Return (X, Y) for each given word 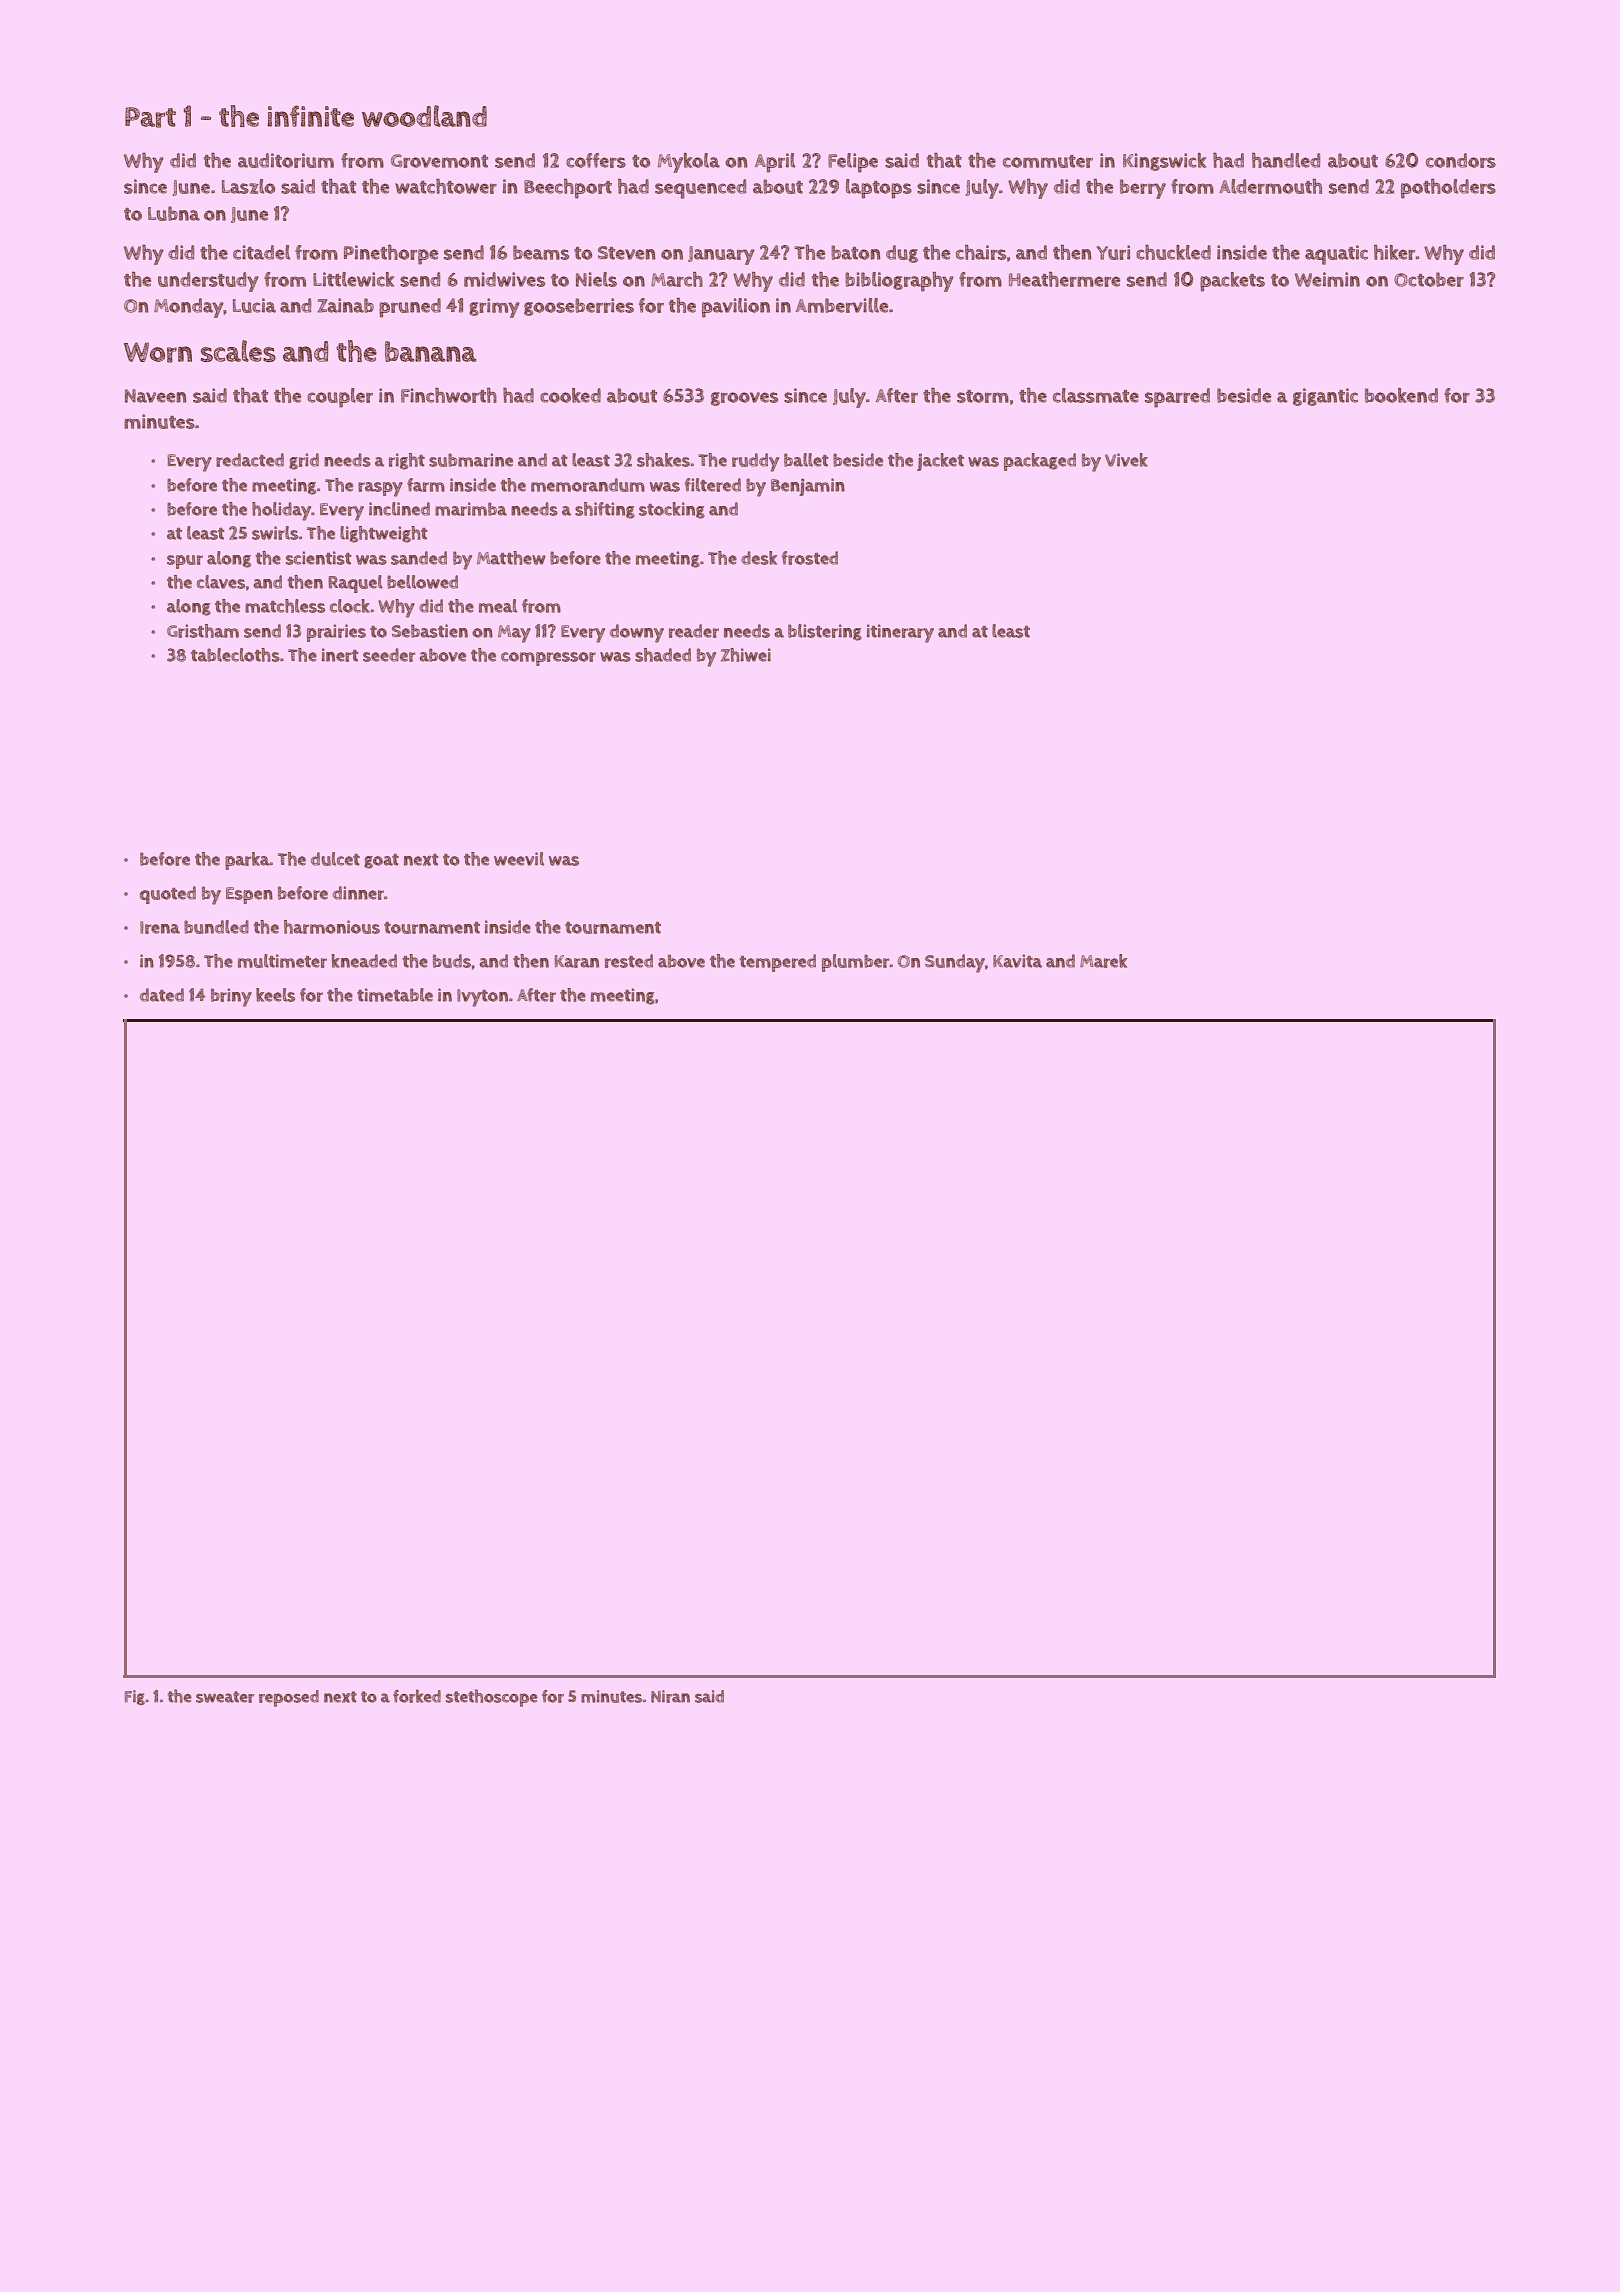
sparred (1177, 398)
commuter (1048, 161)
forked (417, 1696)
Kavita (1017, 961)
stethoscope (492, 1698)
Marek (1103, 961)
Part (150, 117)
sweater (225, 1697)
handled (1286, 160)
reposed (289, 1698)
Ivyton (482, 998)
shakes (663, 460)
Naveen (155, 396)
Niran (670, 1696)
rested (629, 961)
